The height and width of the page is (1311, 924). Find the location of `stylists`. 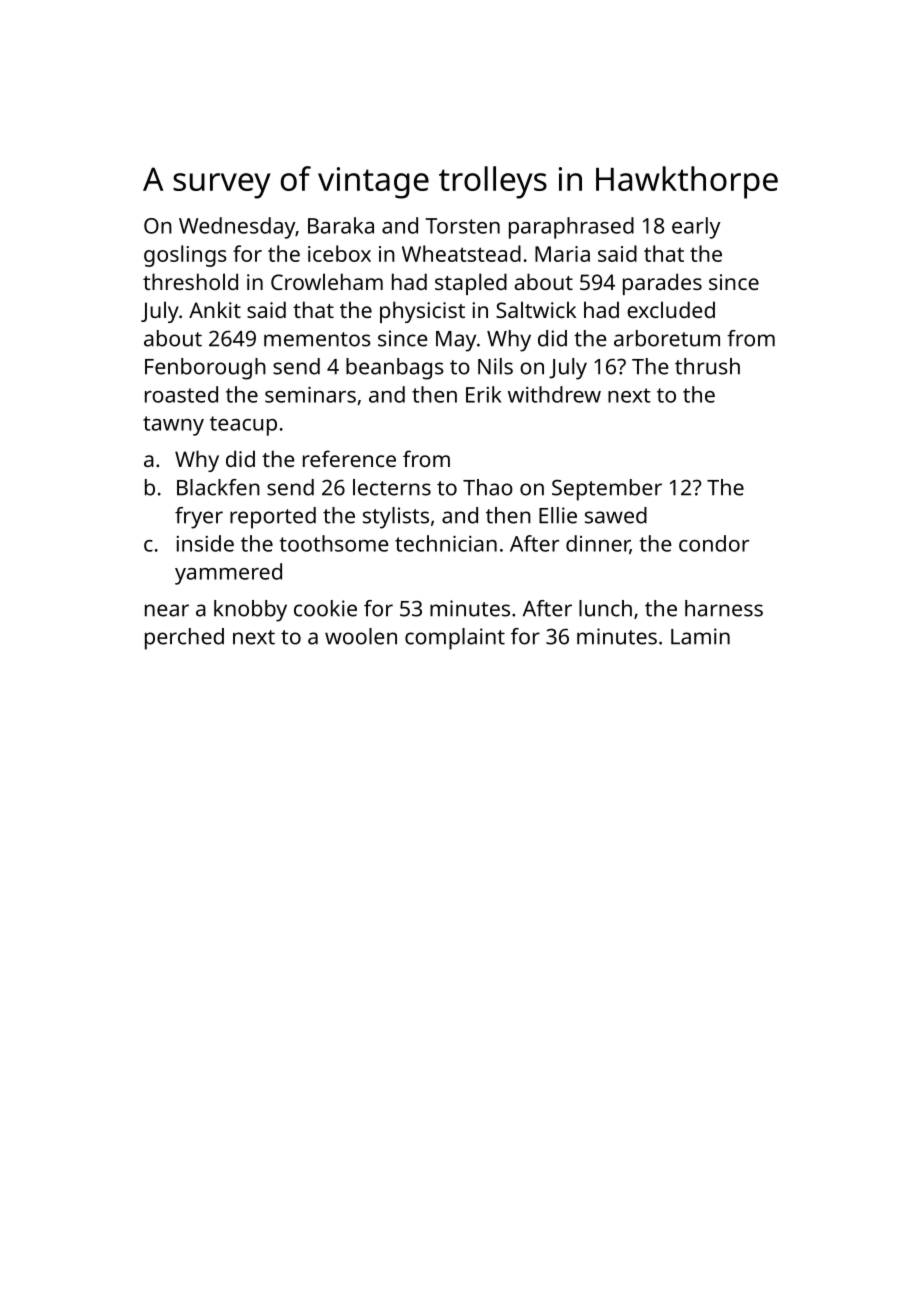

stylists is located at coordinates (396, 518).
